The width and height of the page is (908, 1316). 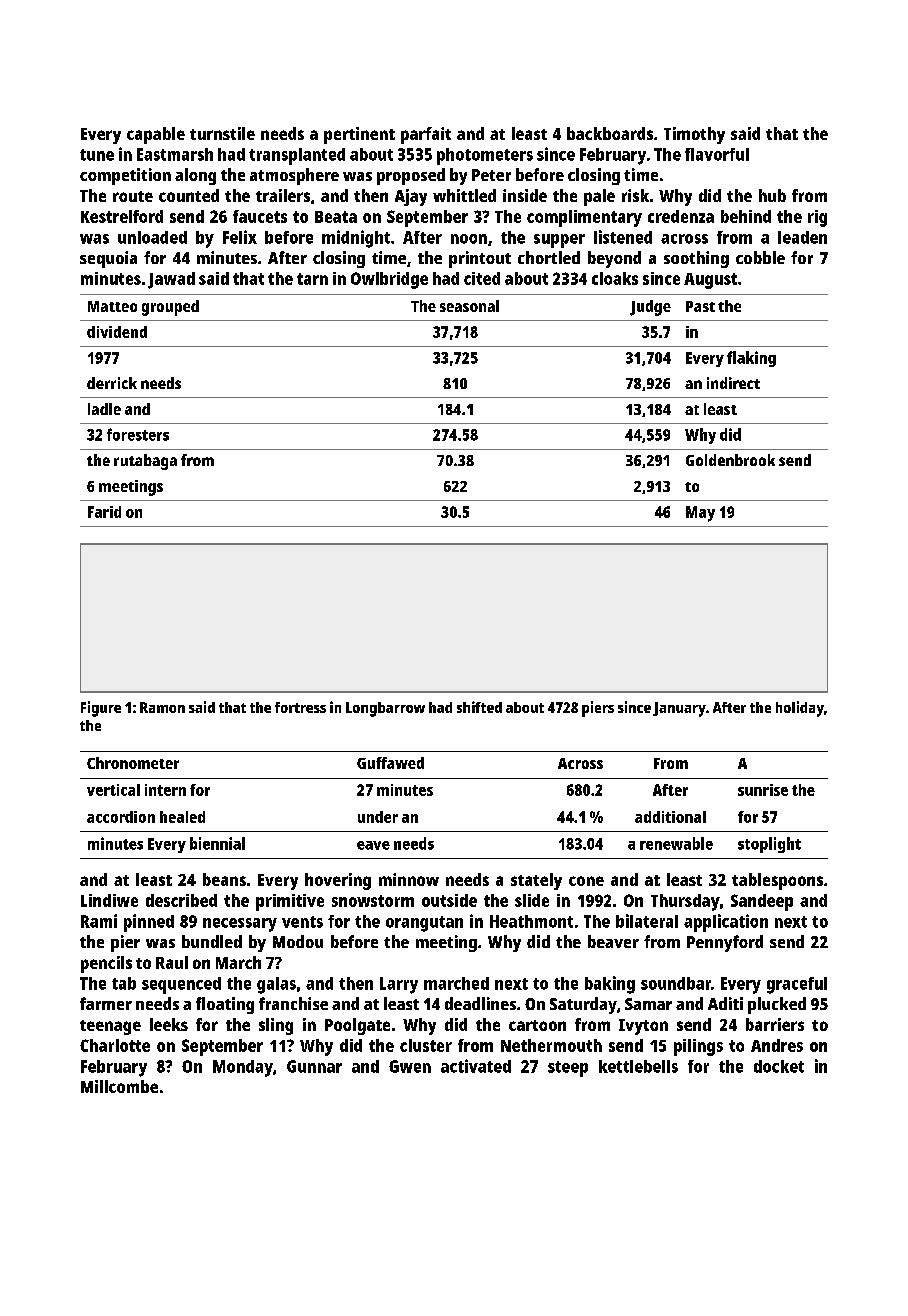 I want to click on under, so click(x=378, y=817).
